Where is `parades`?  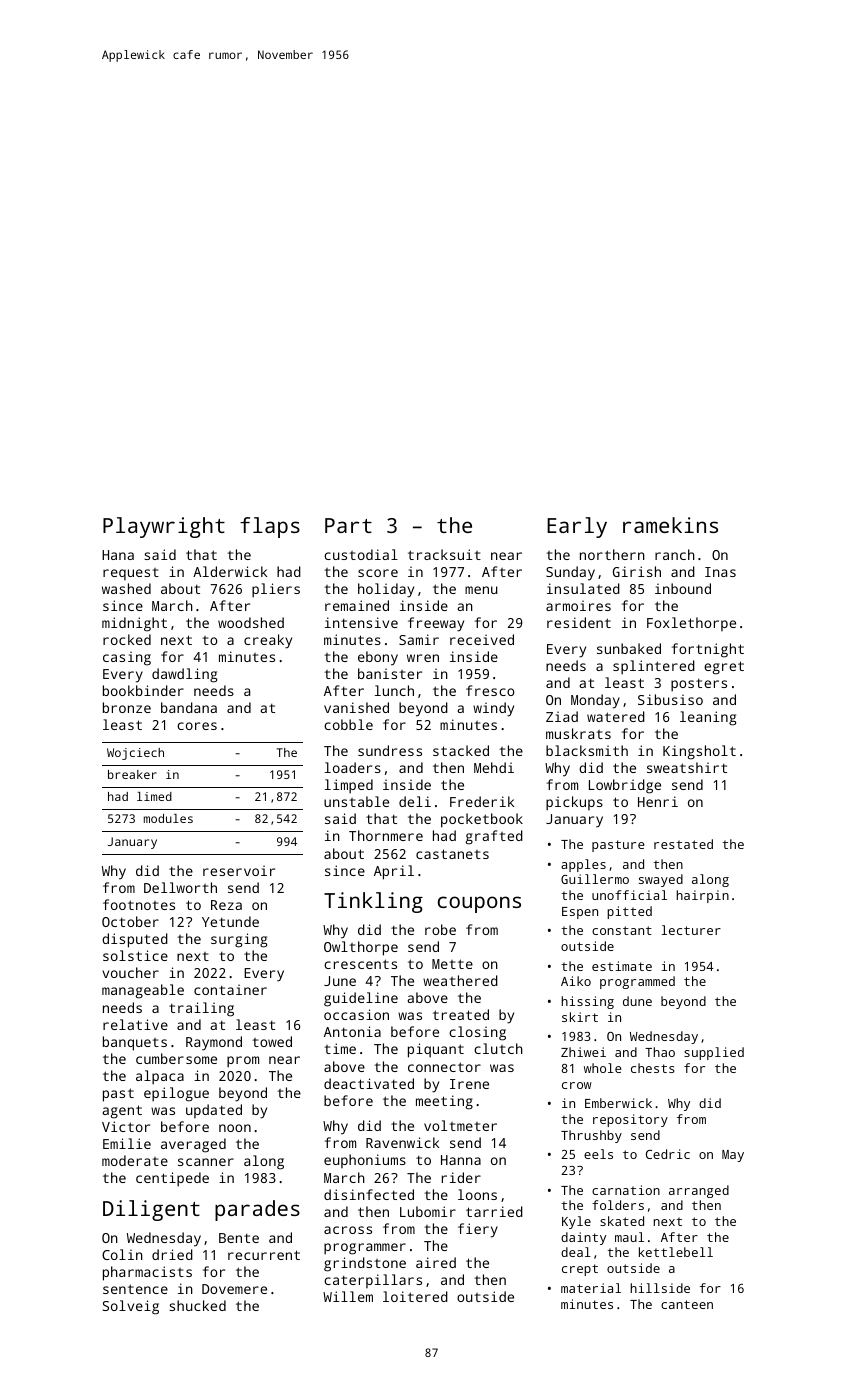
parades is located at coordinates (257, 1210).
